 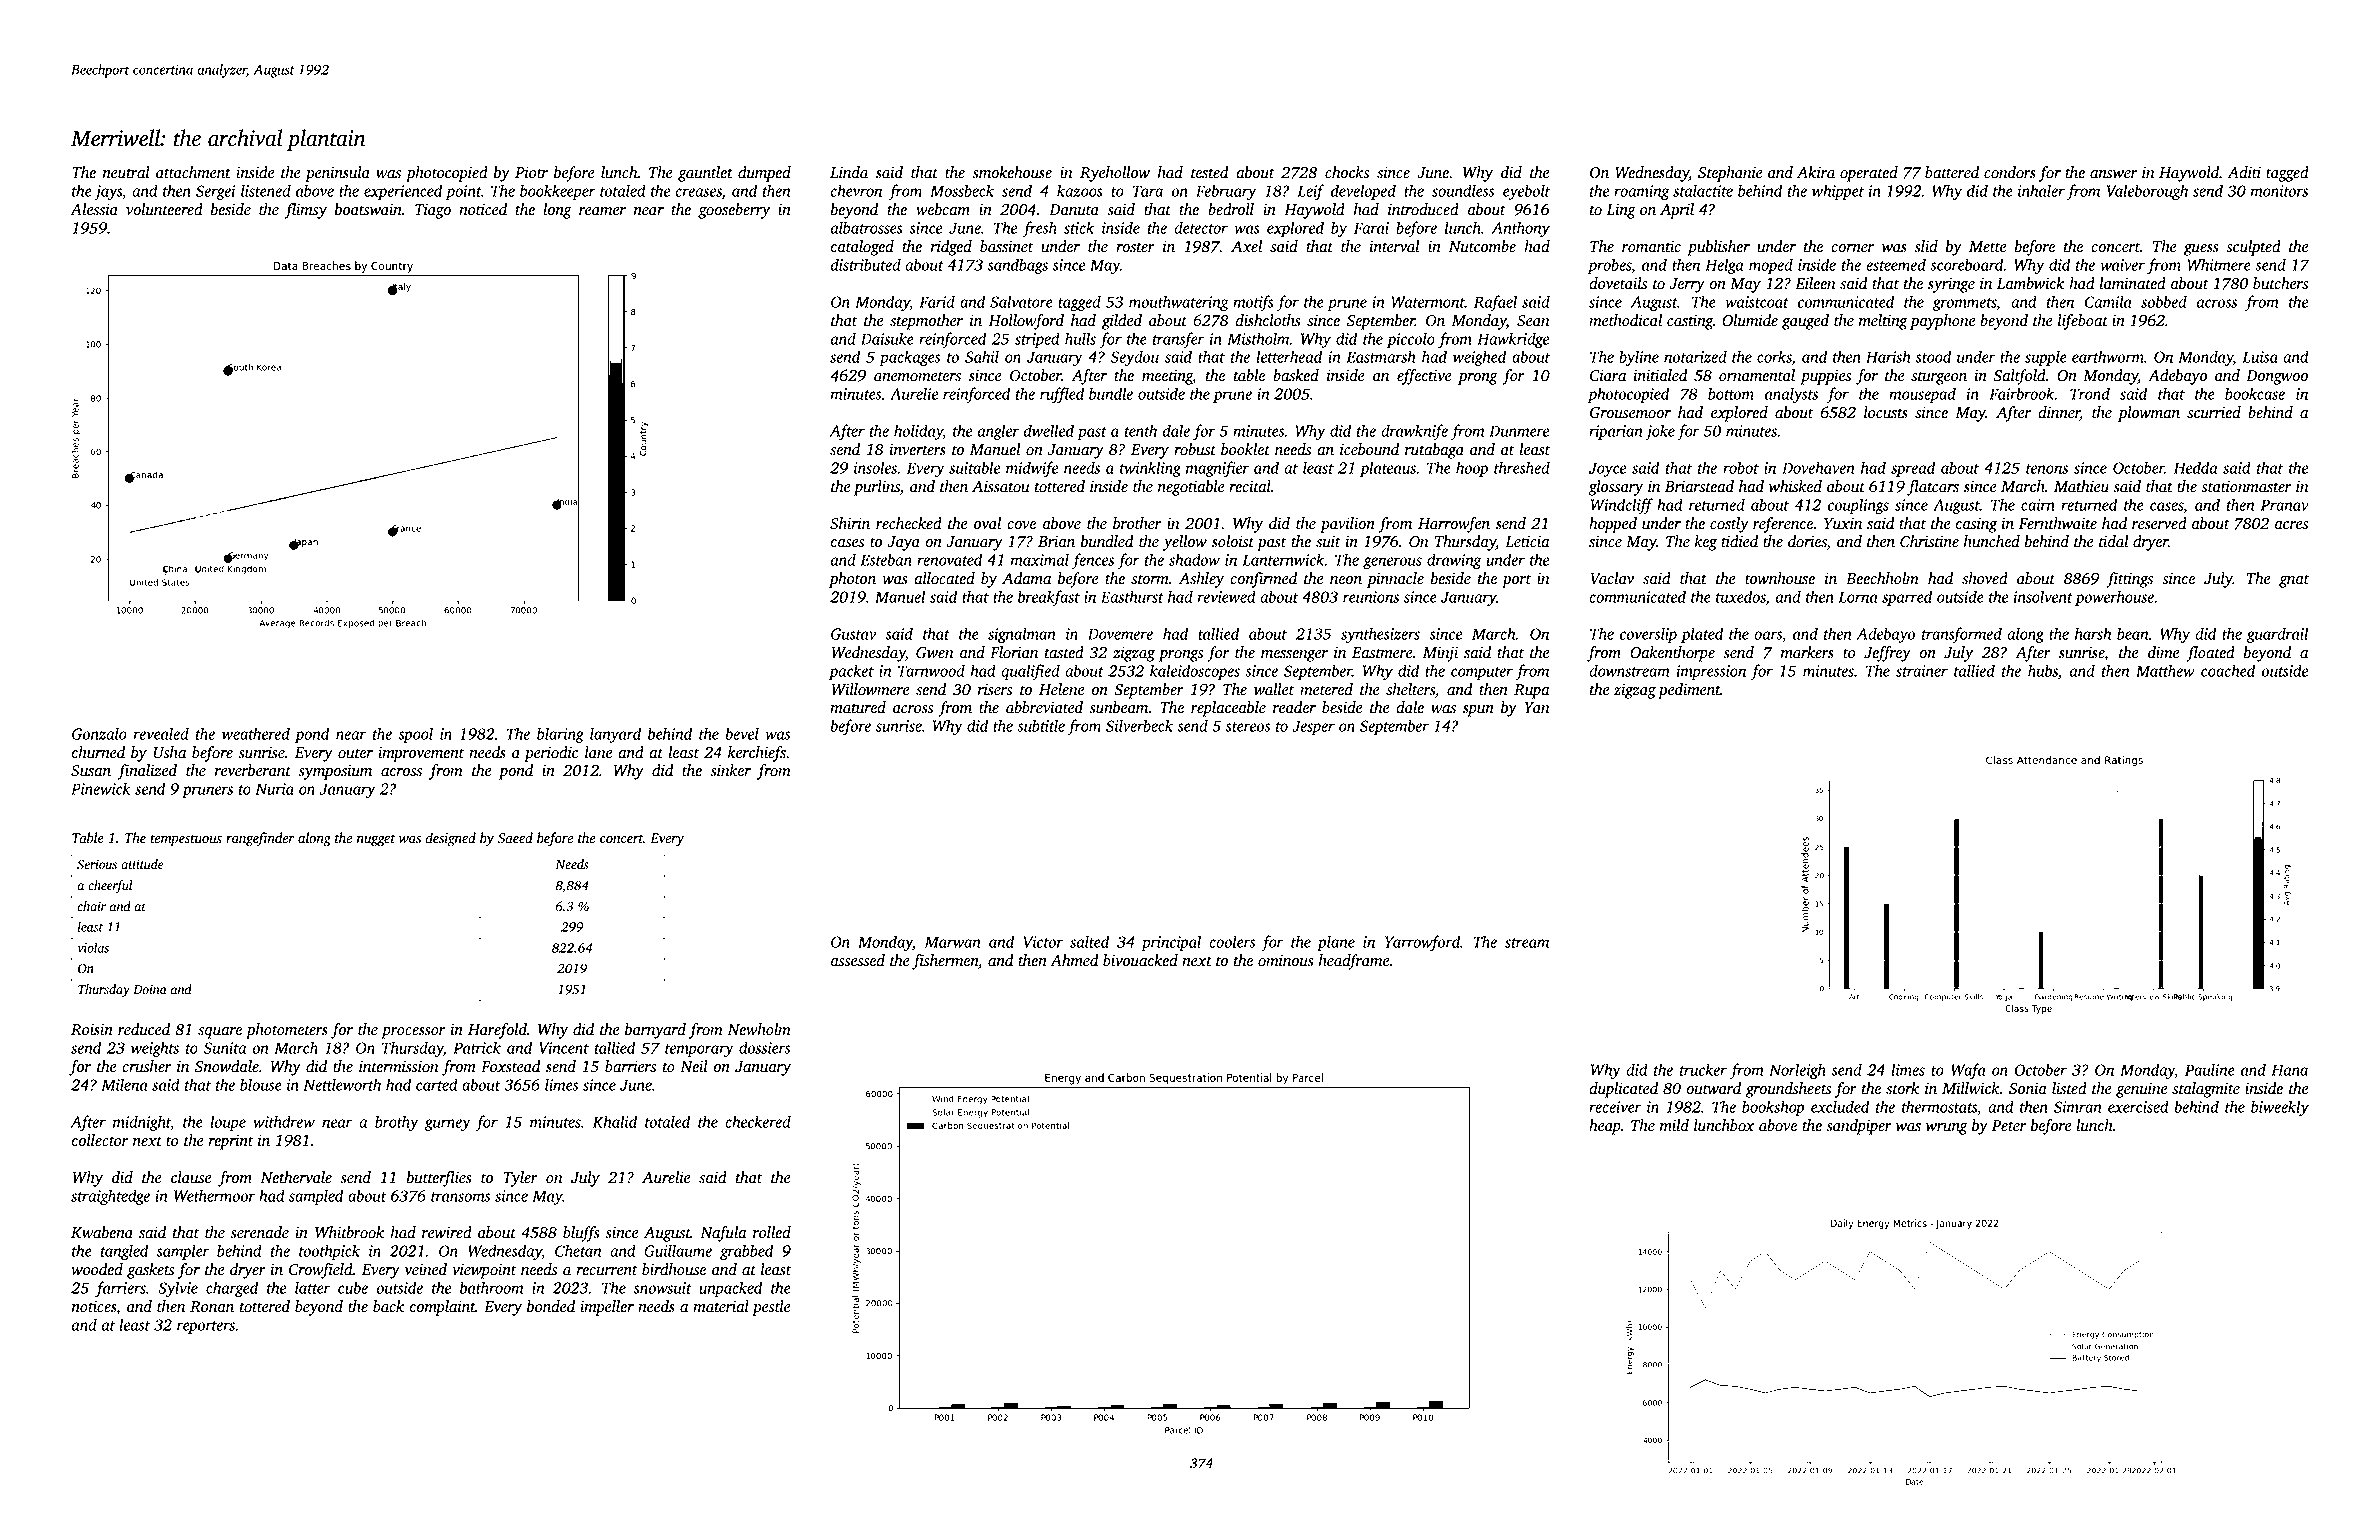 I want to click on attachment, so click(x=193, y=172).
